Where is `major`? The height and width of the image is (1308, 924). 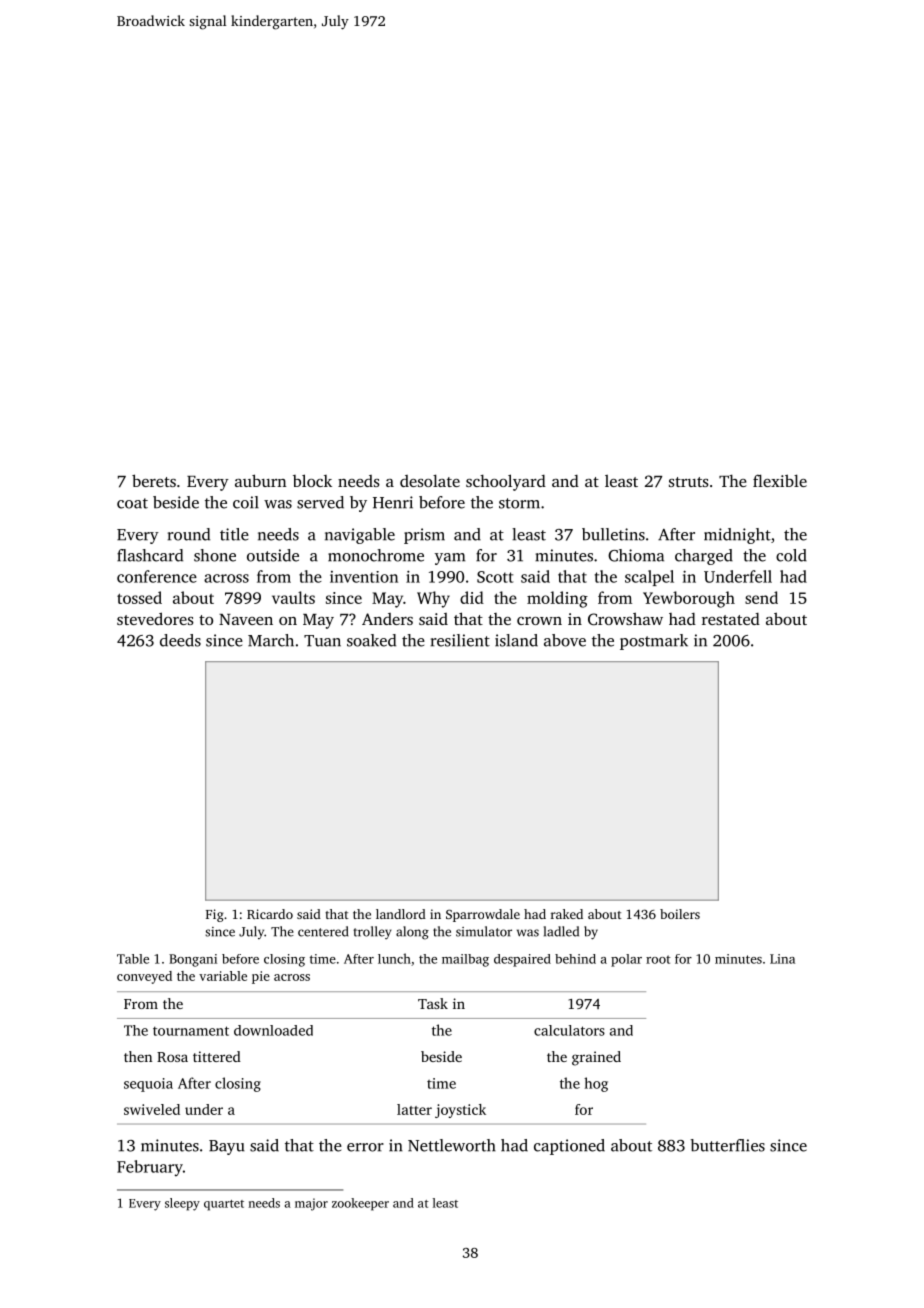
major is located at coordinates (311, 1204).
